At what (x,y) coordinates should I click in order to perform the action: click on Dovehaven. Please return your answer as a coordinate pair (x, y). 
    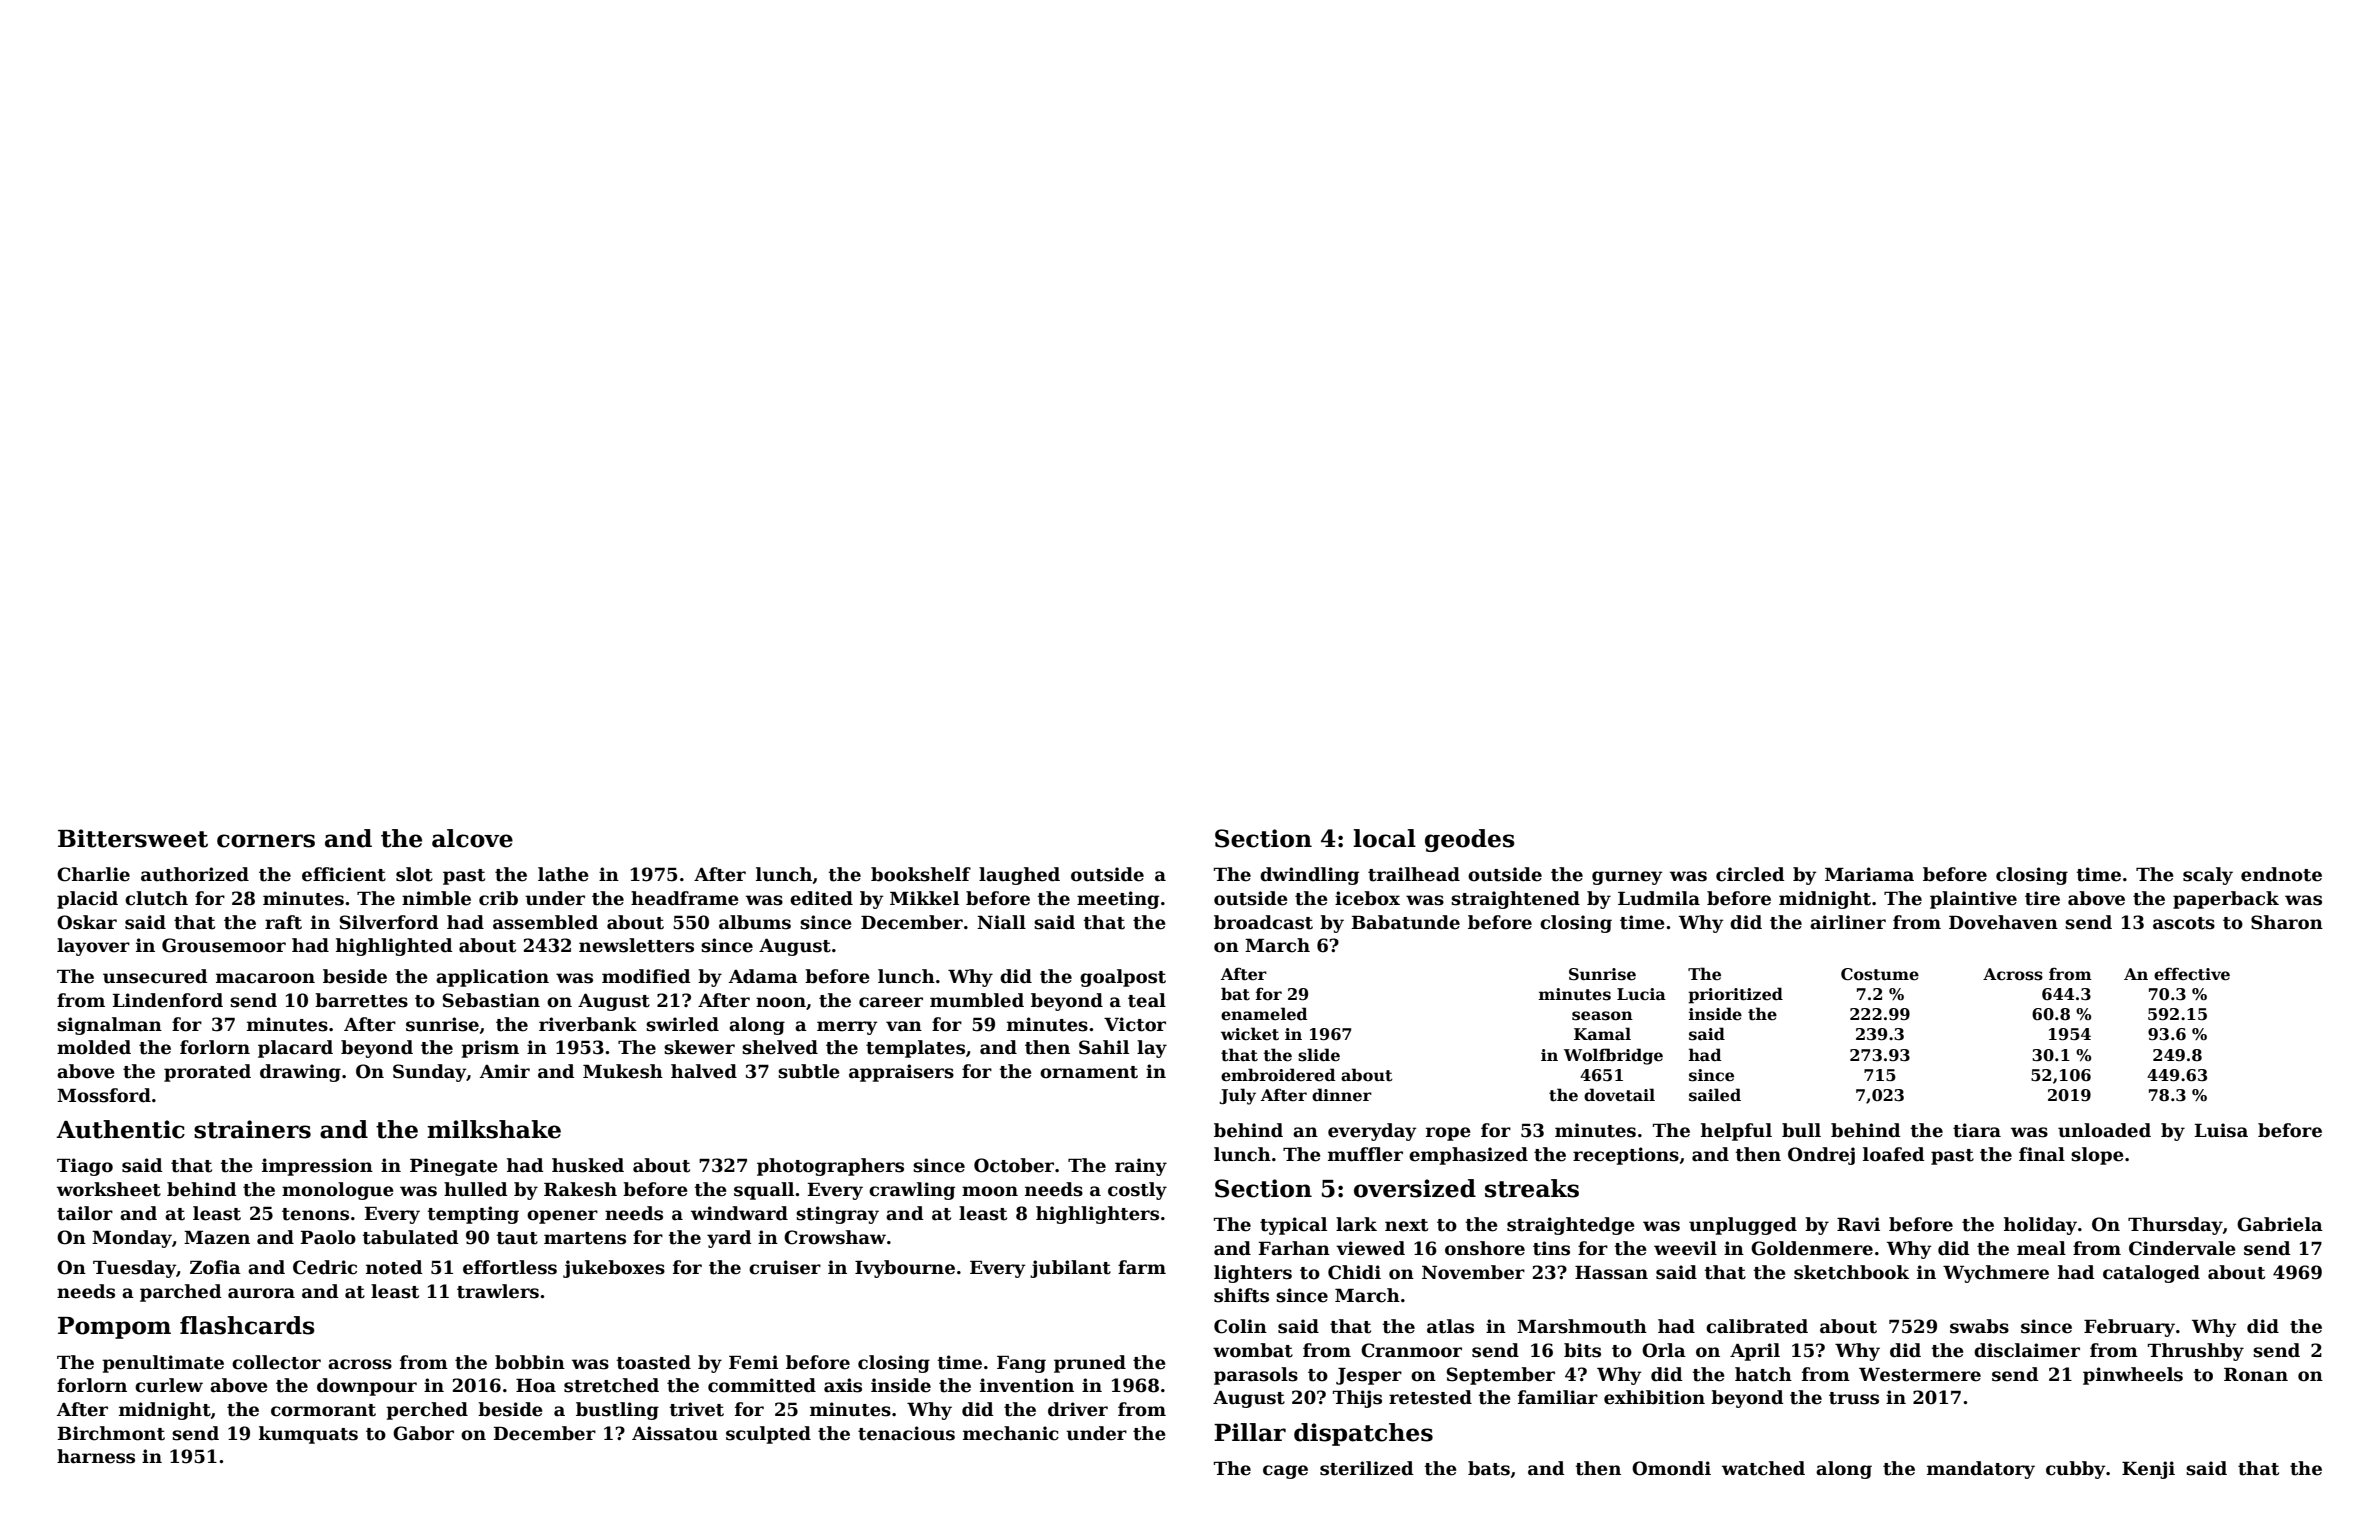
    Looking at the image, I should click on (2003, 922).
